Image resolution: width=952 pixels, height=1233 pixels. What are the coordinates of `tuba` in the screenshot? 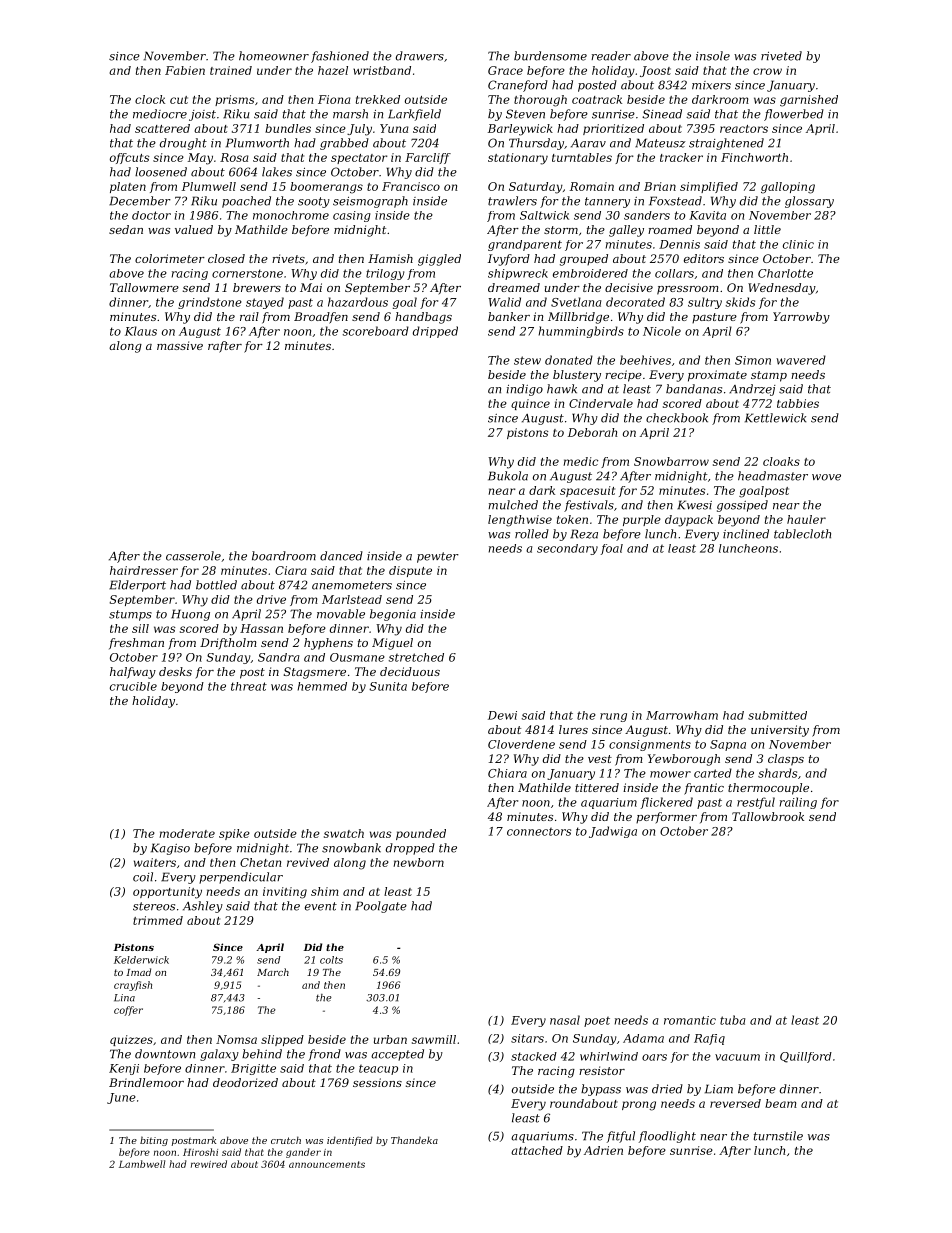 It's located at (732, 1020).
